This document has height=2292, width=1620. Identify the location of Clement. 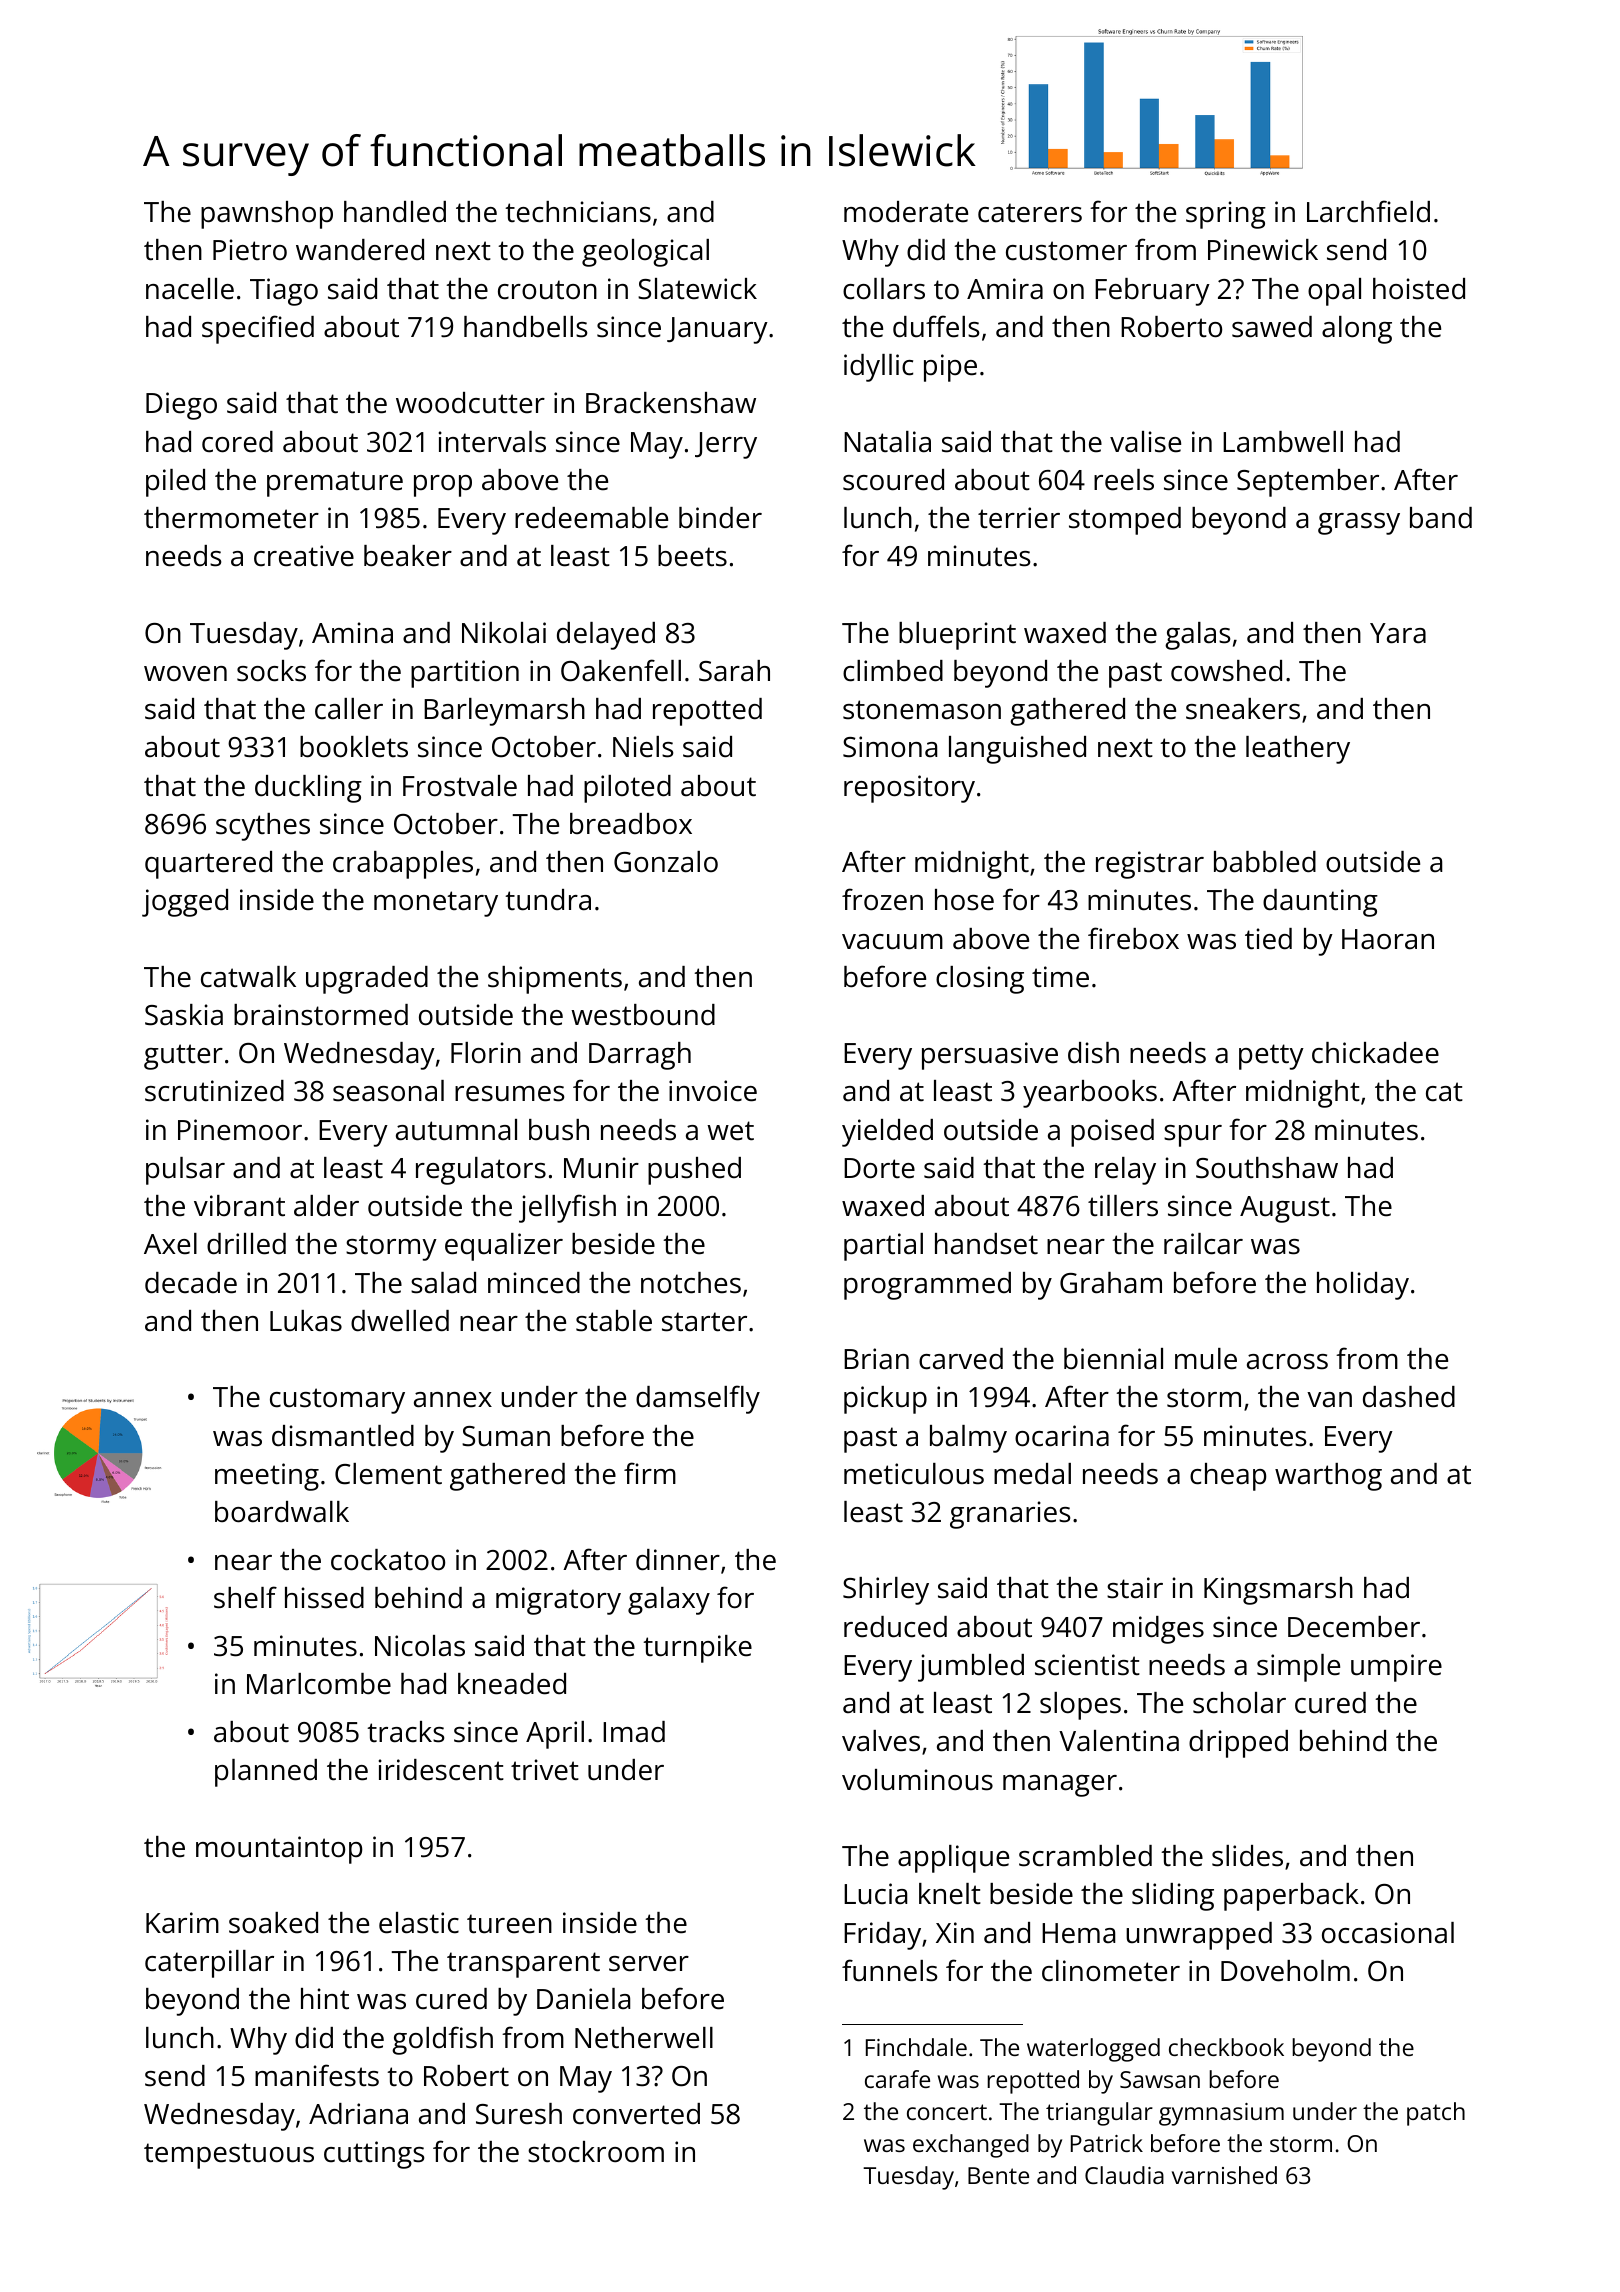
(388, 1474).
